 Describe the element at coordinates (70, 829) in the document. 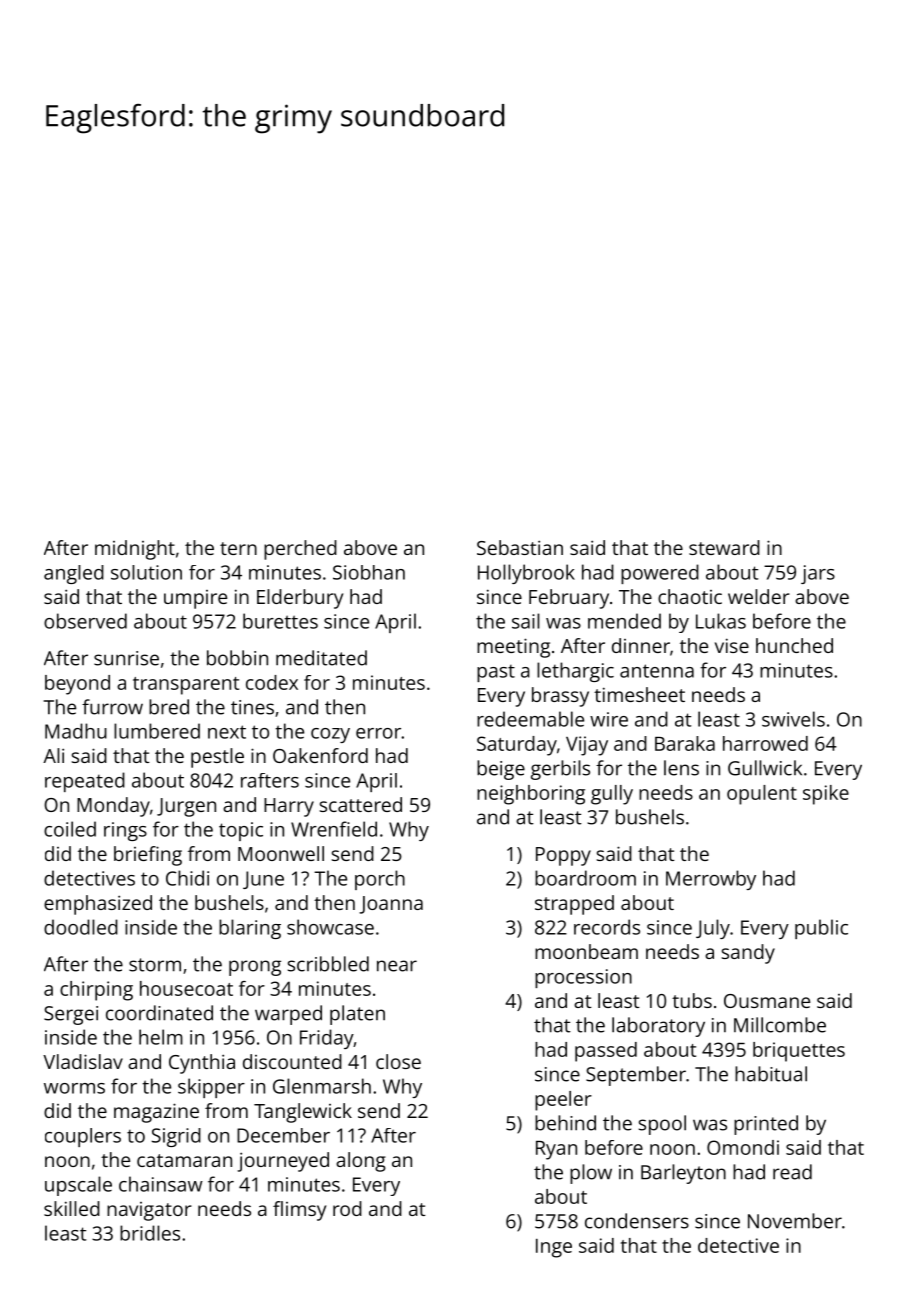

I see `coiled` at that location.
